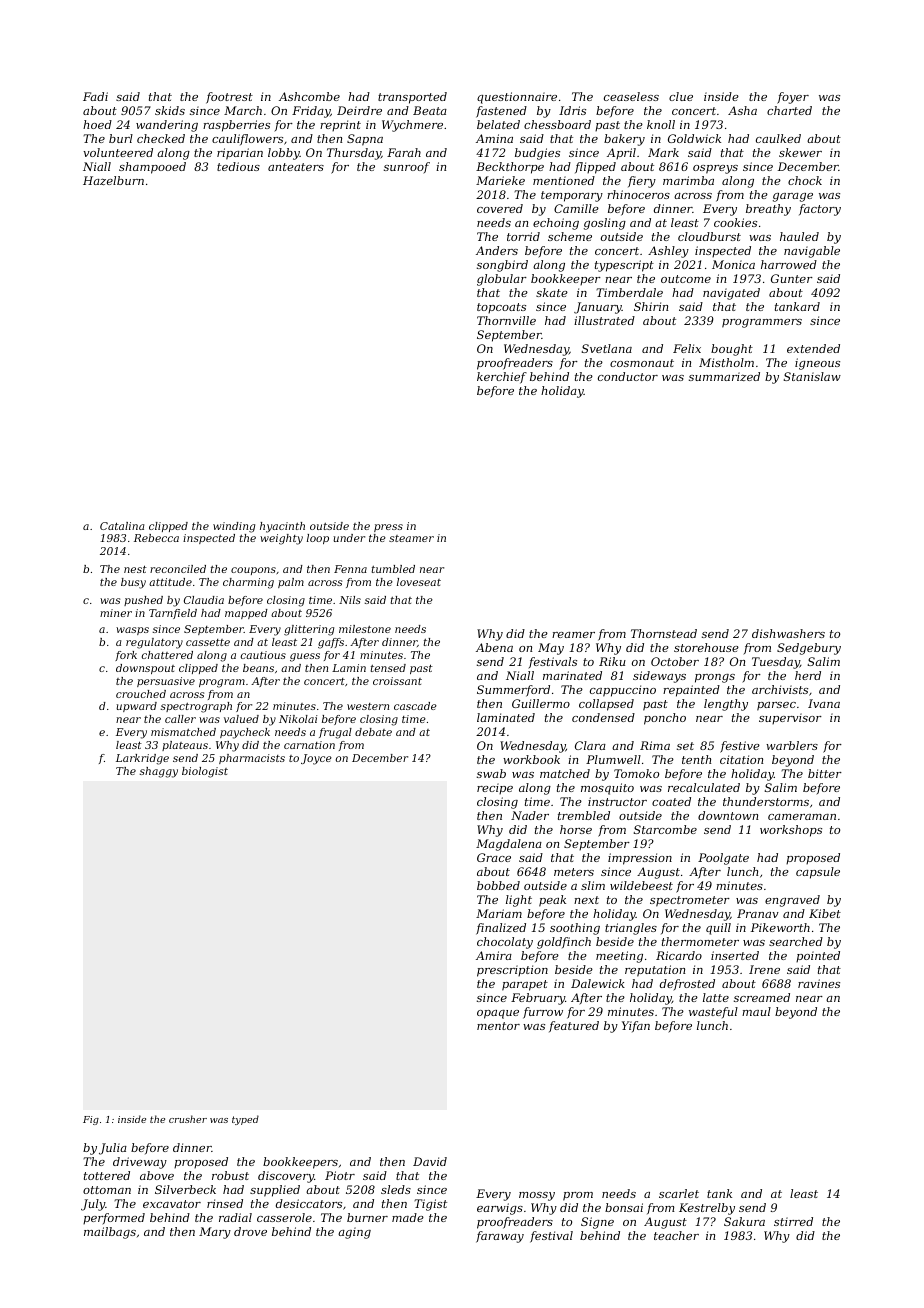 The width and height of the screenshot is (924, 1308). Describe the element at coordinates (152, 168) in the screenshot. I see `shampooed` at that location.
